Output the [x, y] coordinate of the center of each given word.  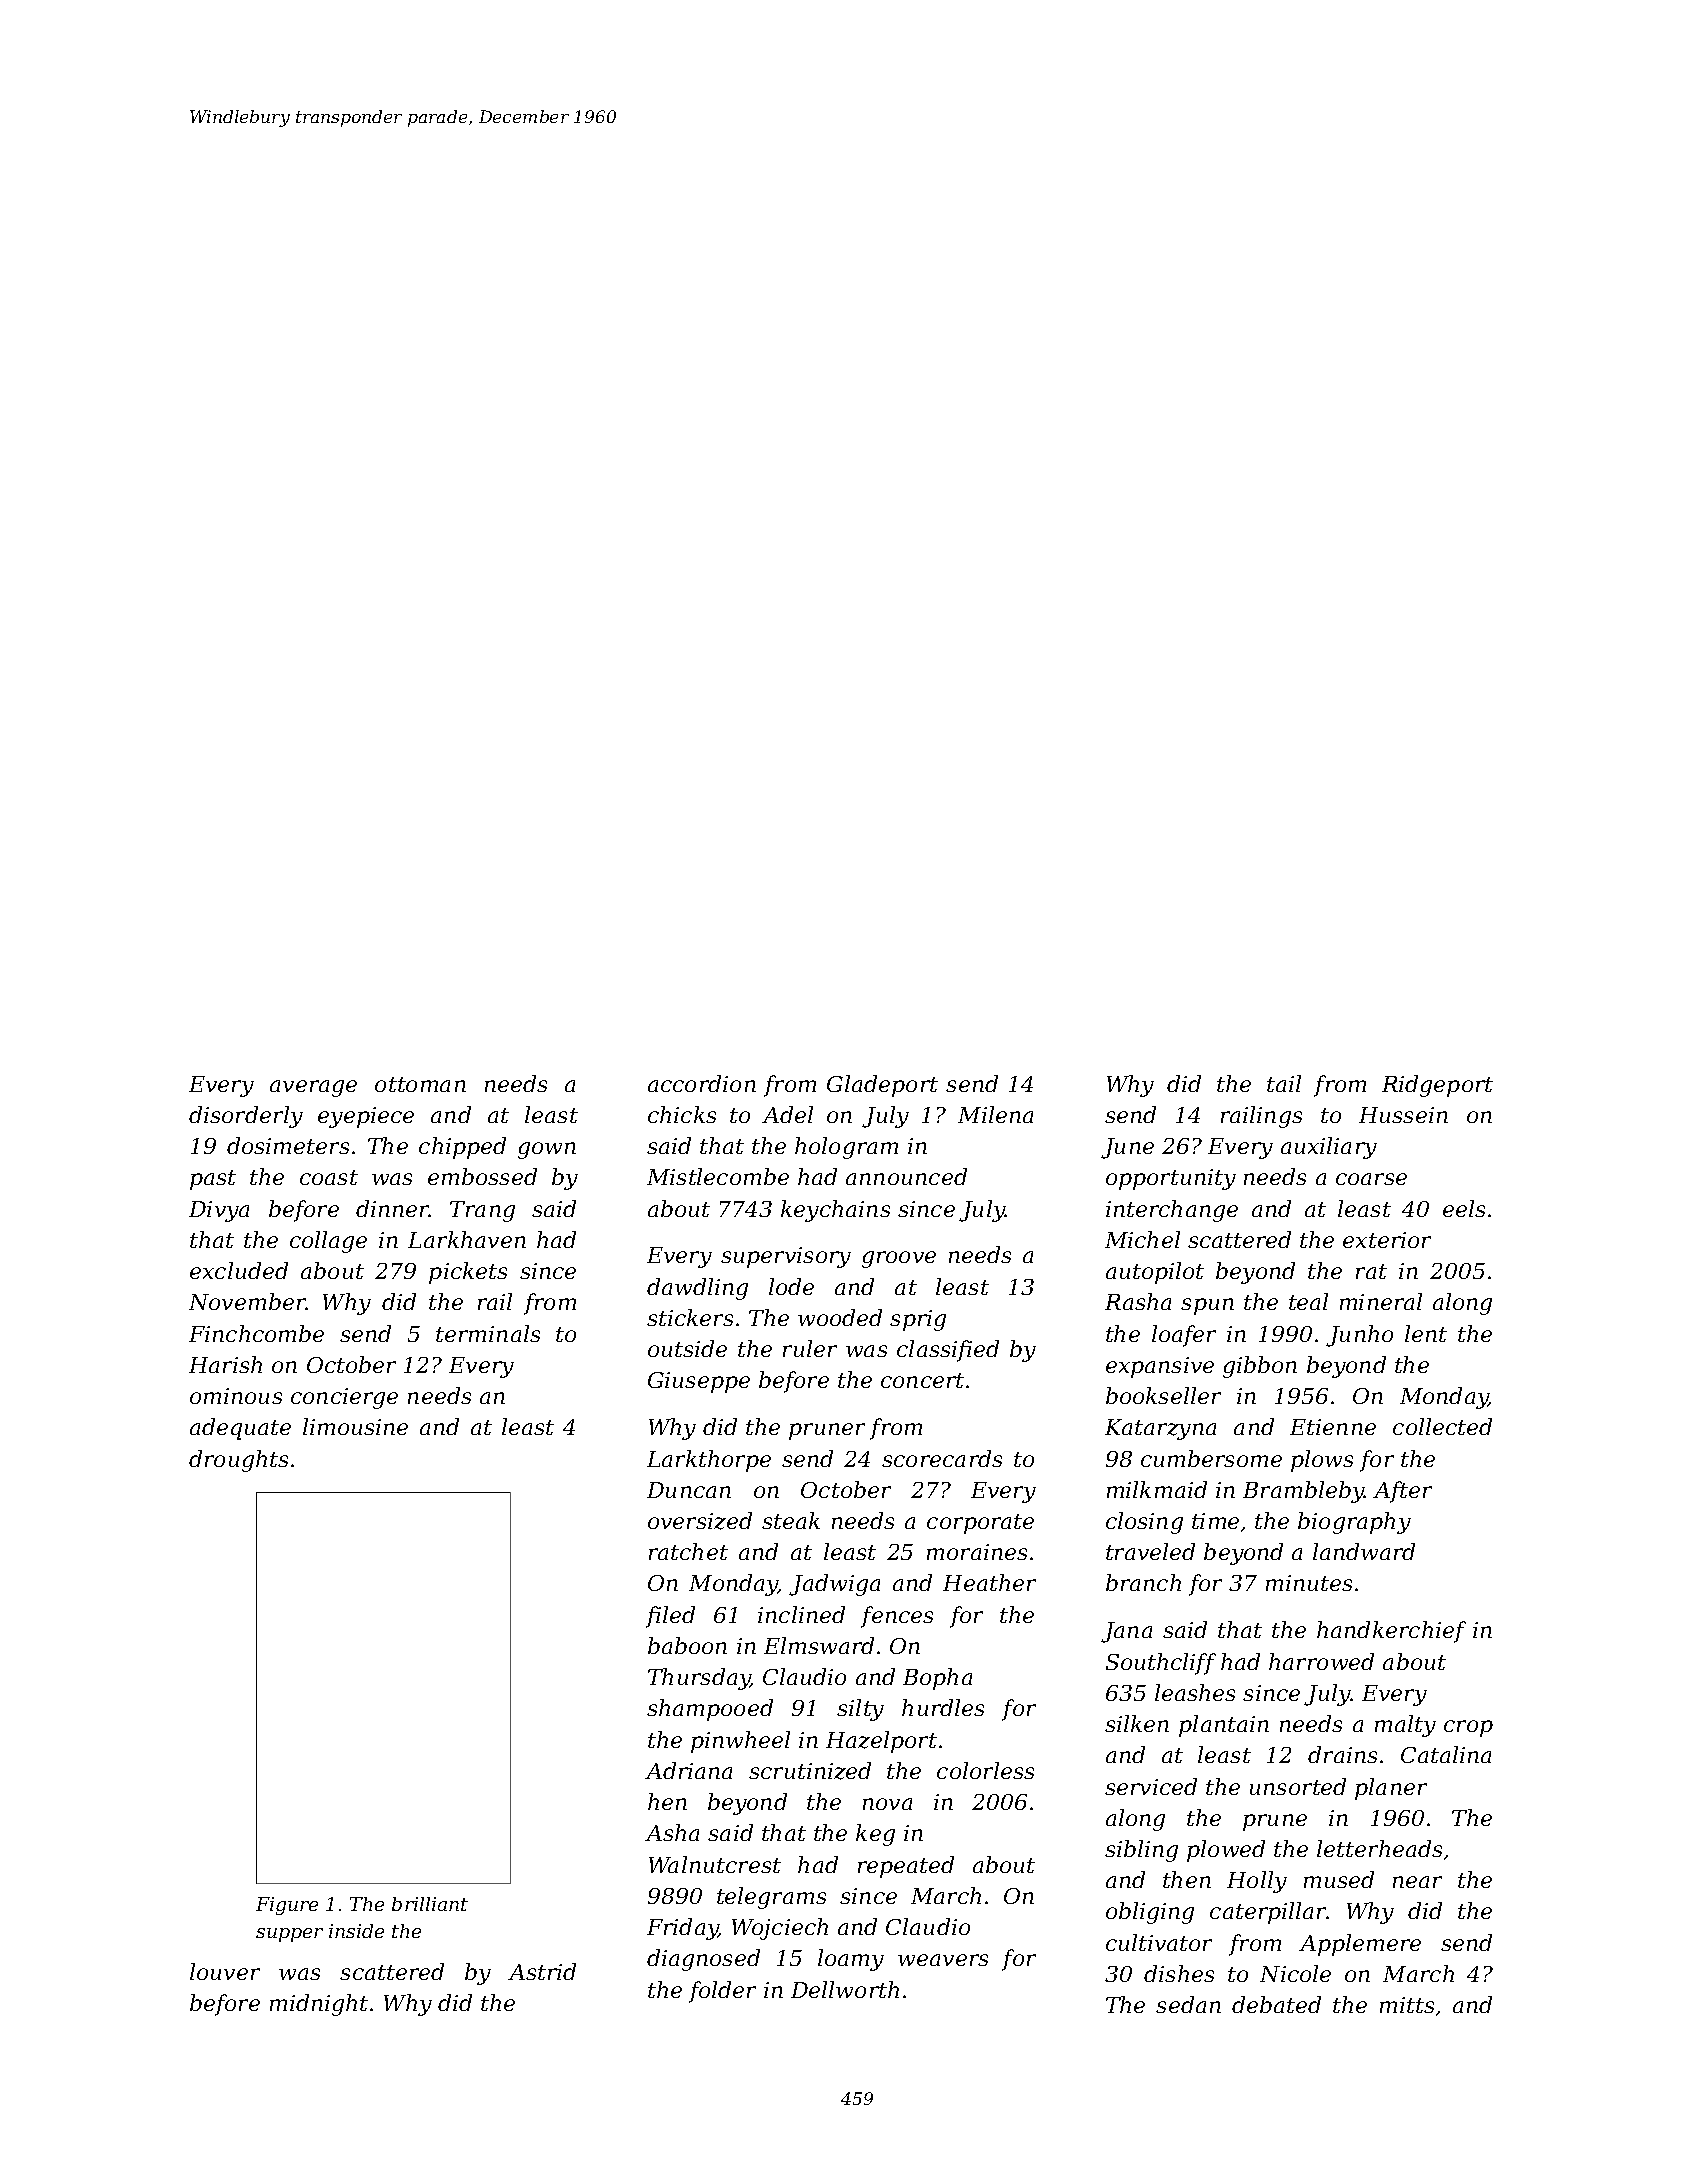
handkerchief [1391, 1632]
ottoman [420, 1084]
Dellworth [845, 1989]
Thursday [699, 1679]
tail [1284, 1083]
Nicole [1295, 1973]
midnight [319, 2005]
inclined [801, 1614]
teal [1308, 1301]
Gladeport [882, 1086]
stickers [690, 1317]
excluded [239, 1270]
